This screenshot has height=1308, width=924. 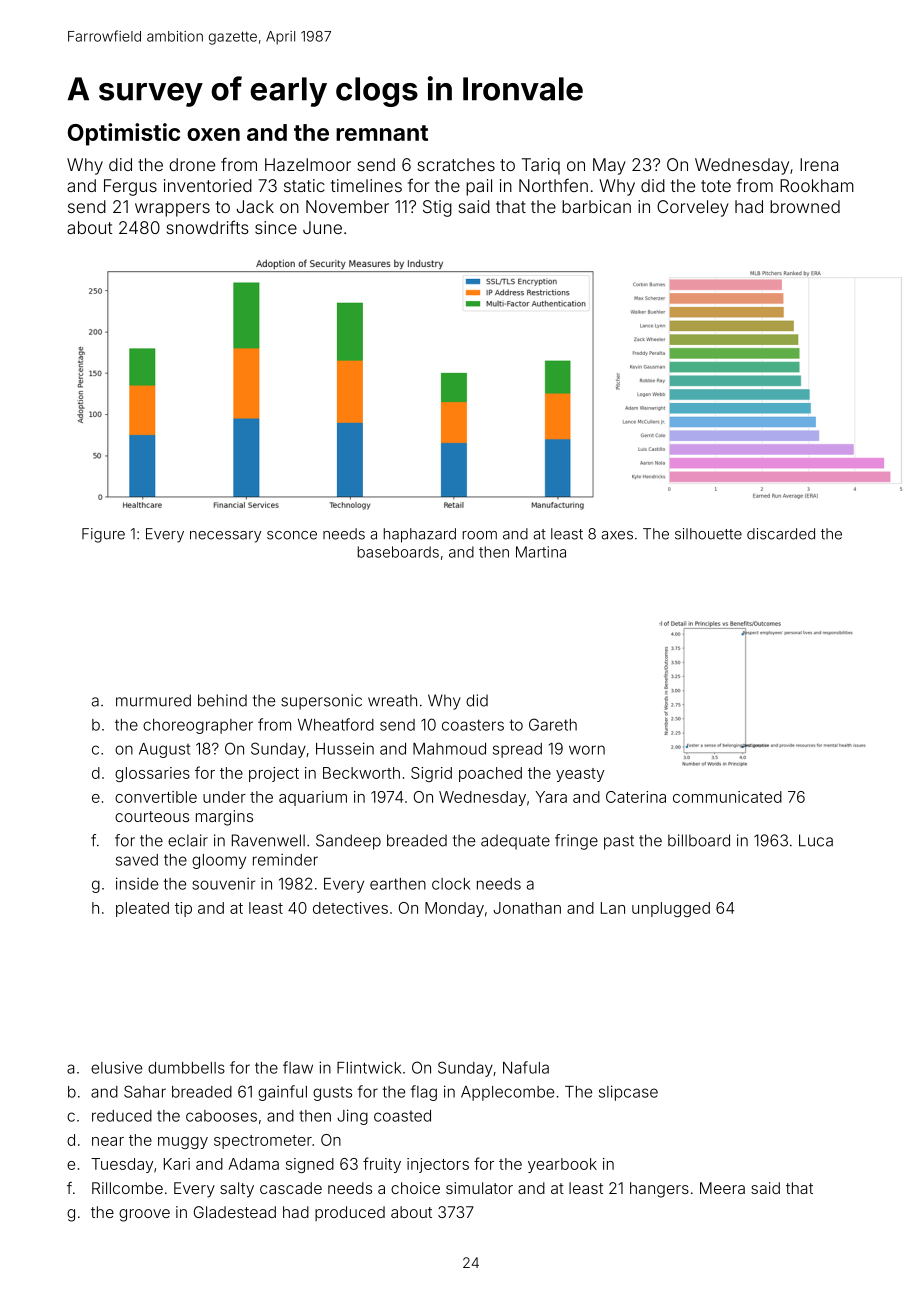 What do you see at coordinates (172, 210) in the screenshot?
I see `wrappers` at bounding box center [172, 210].
